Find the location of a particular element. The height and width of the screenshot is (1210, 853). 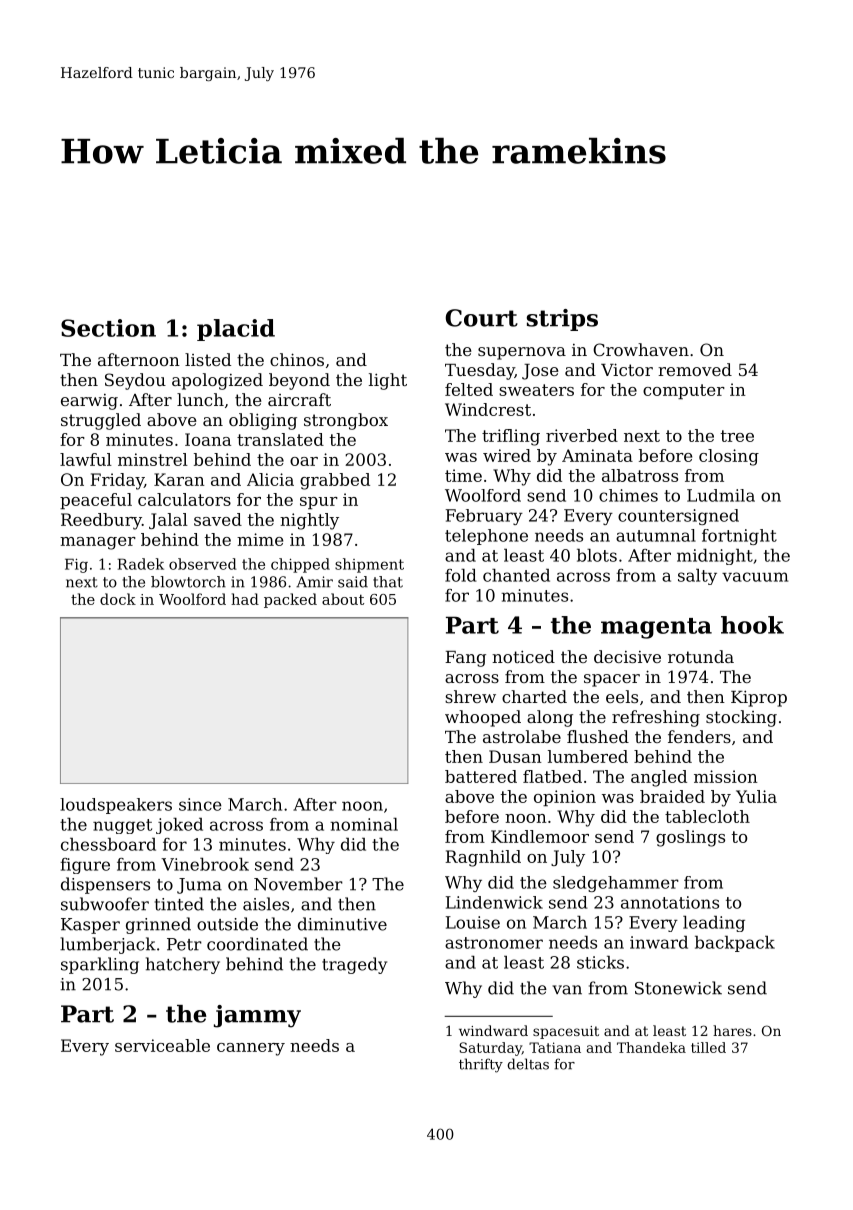

computer is located at coordinates (684, 391).
